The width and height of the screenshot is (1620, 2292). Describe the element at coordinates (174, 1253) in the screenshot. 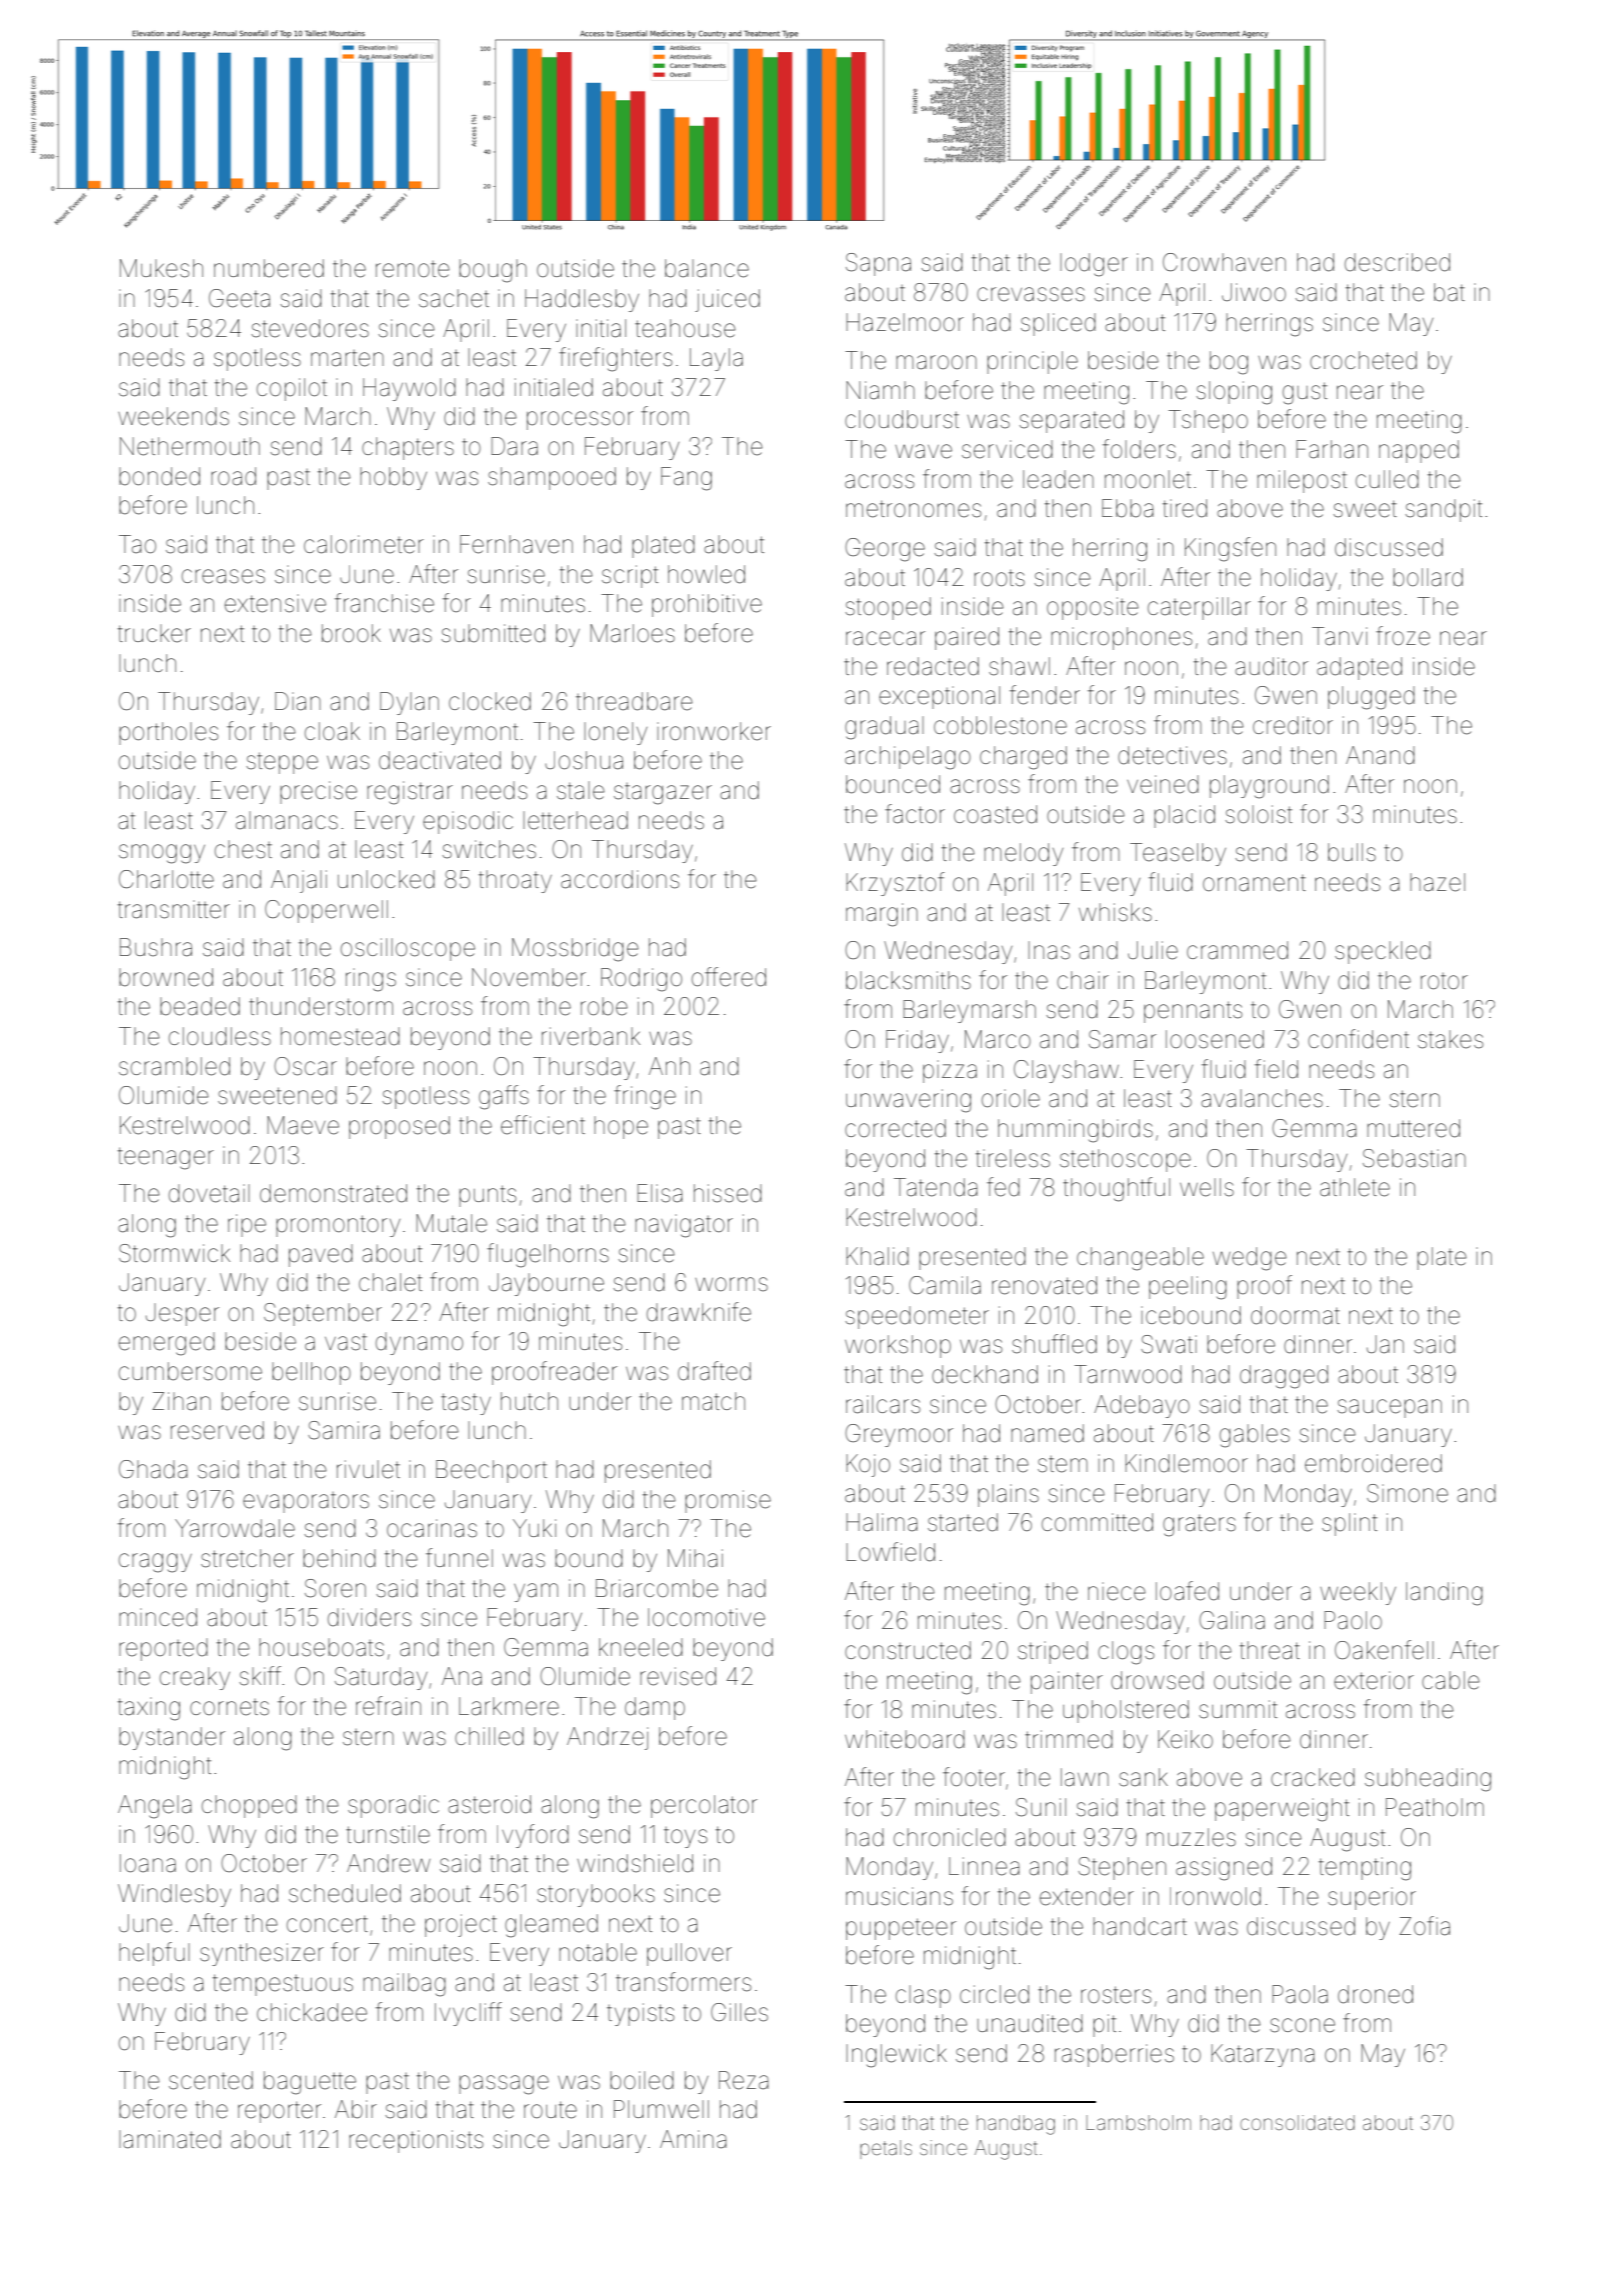

I see `Stormwick` at that location.
